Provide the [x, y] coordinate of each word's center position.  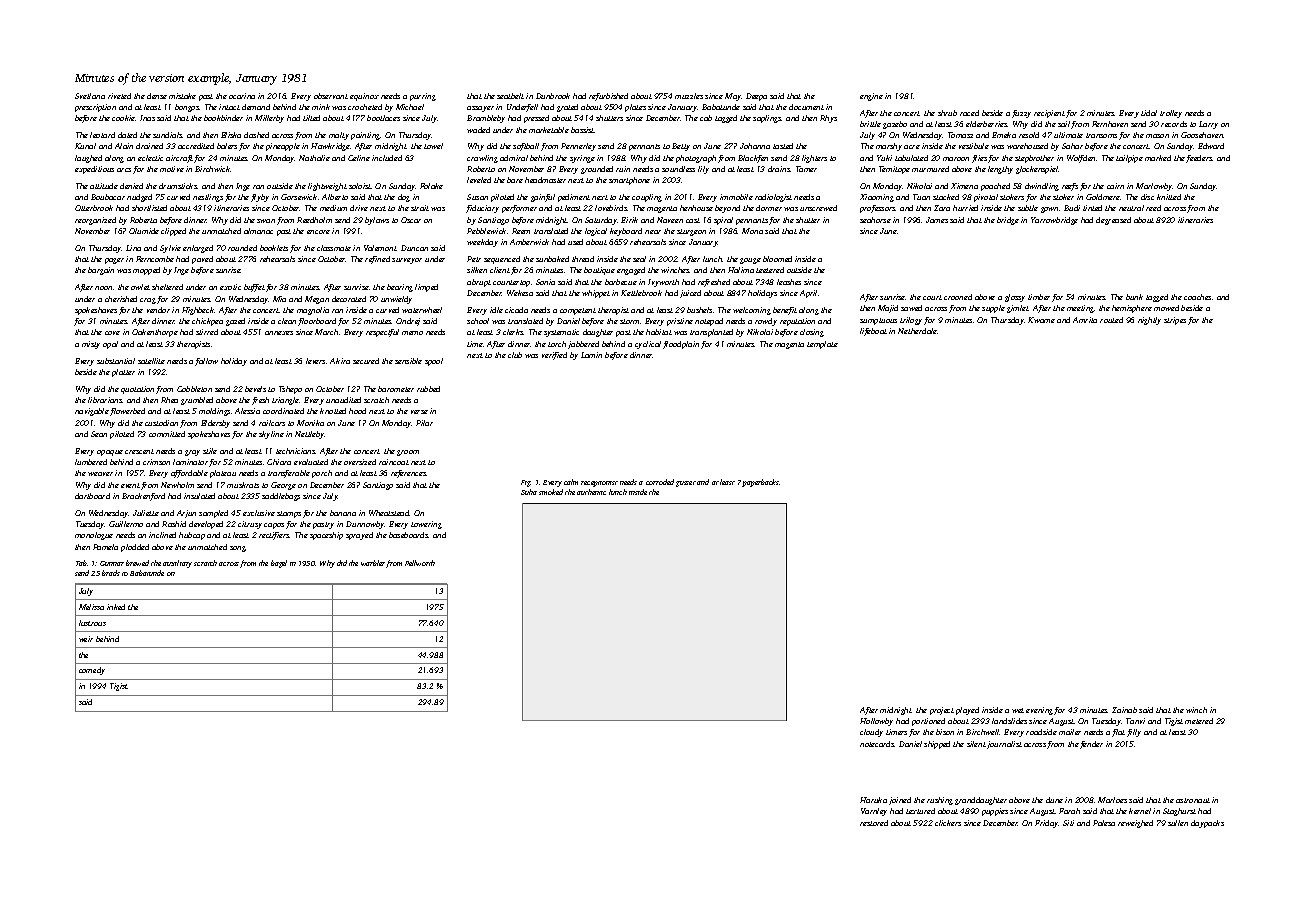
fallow [206, 362]
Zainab [1124, 710]
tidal [1149, 113]
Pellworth [420, 563]
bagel [279, 564]
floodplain [681, 345]
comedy [92, 671]
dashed [256, 135]
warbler [373, 563]
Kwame [1041, 320]
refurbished [608, 97]
